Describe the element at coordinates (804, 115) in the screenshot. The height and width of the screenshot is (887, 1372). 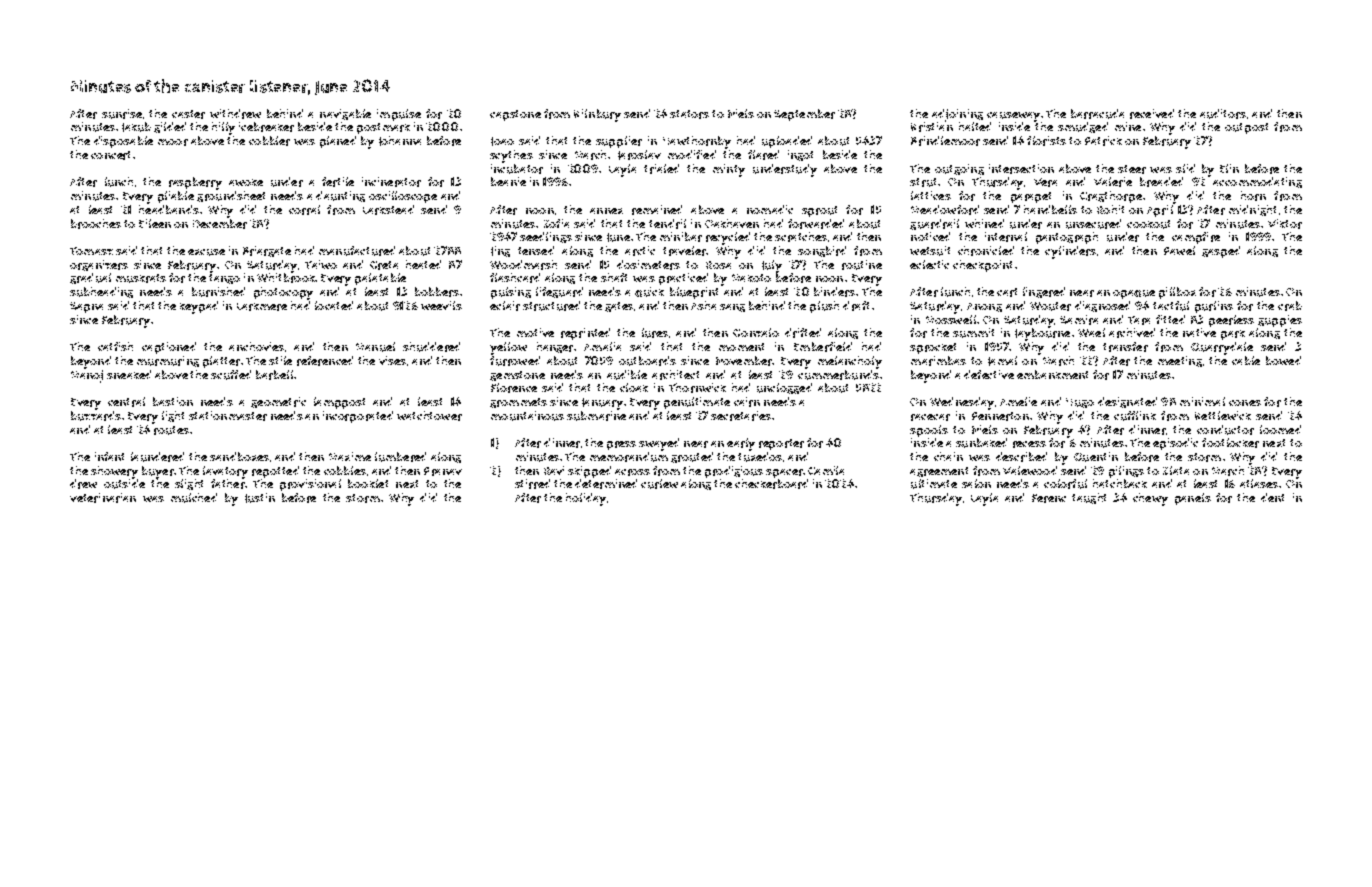
I see `September` at that location.
